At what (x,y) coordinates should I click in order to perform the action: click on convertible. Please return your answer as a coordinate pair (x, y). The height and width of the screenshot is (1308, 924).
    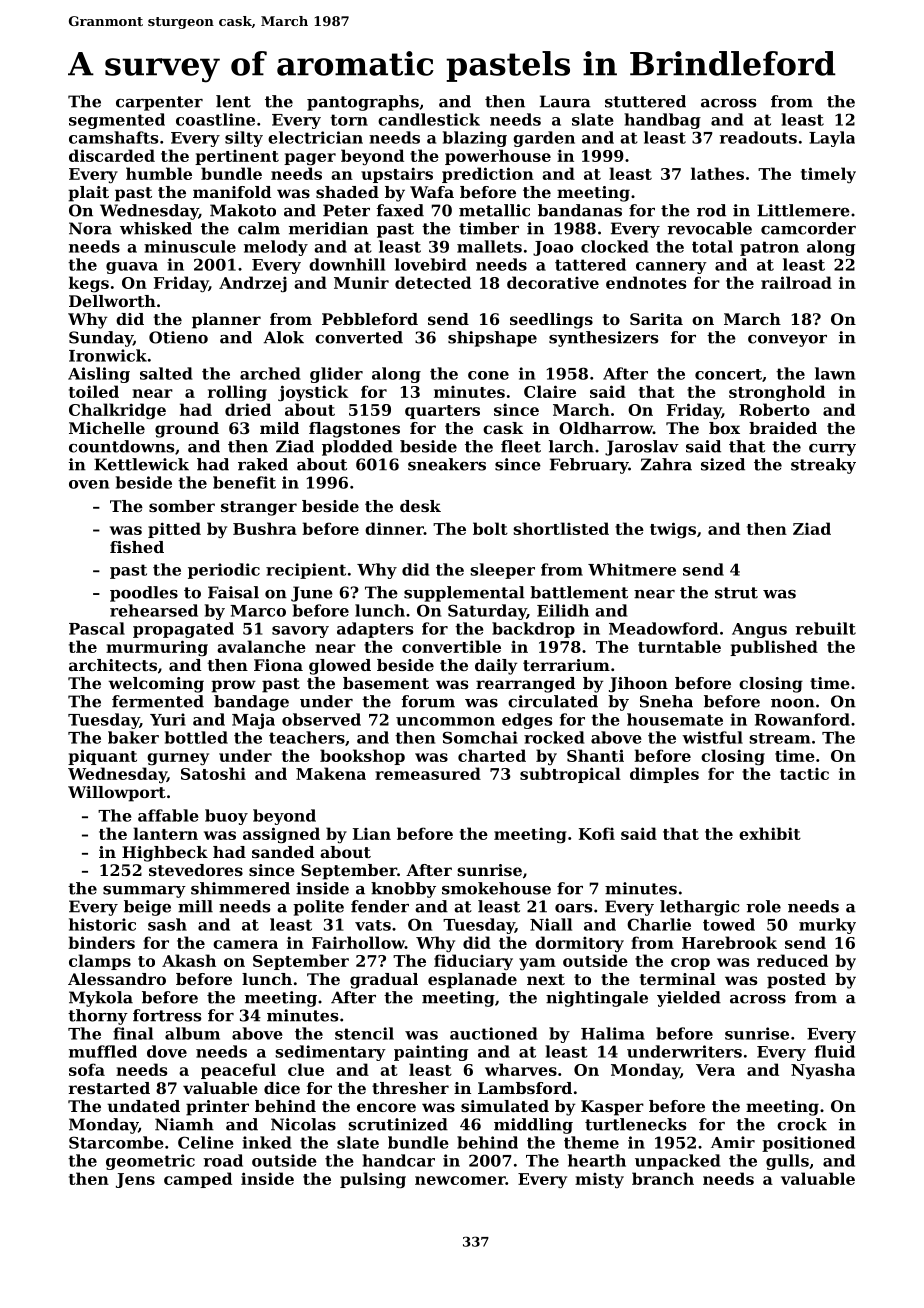
    Looking at the image, I should click on (451, 646).
